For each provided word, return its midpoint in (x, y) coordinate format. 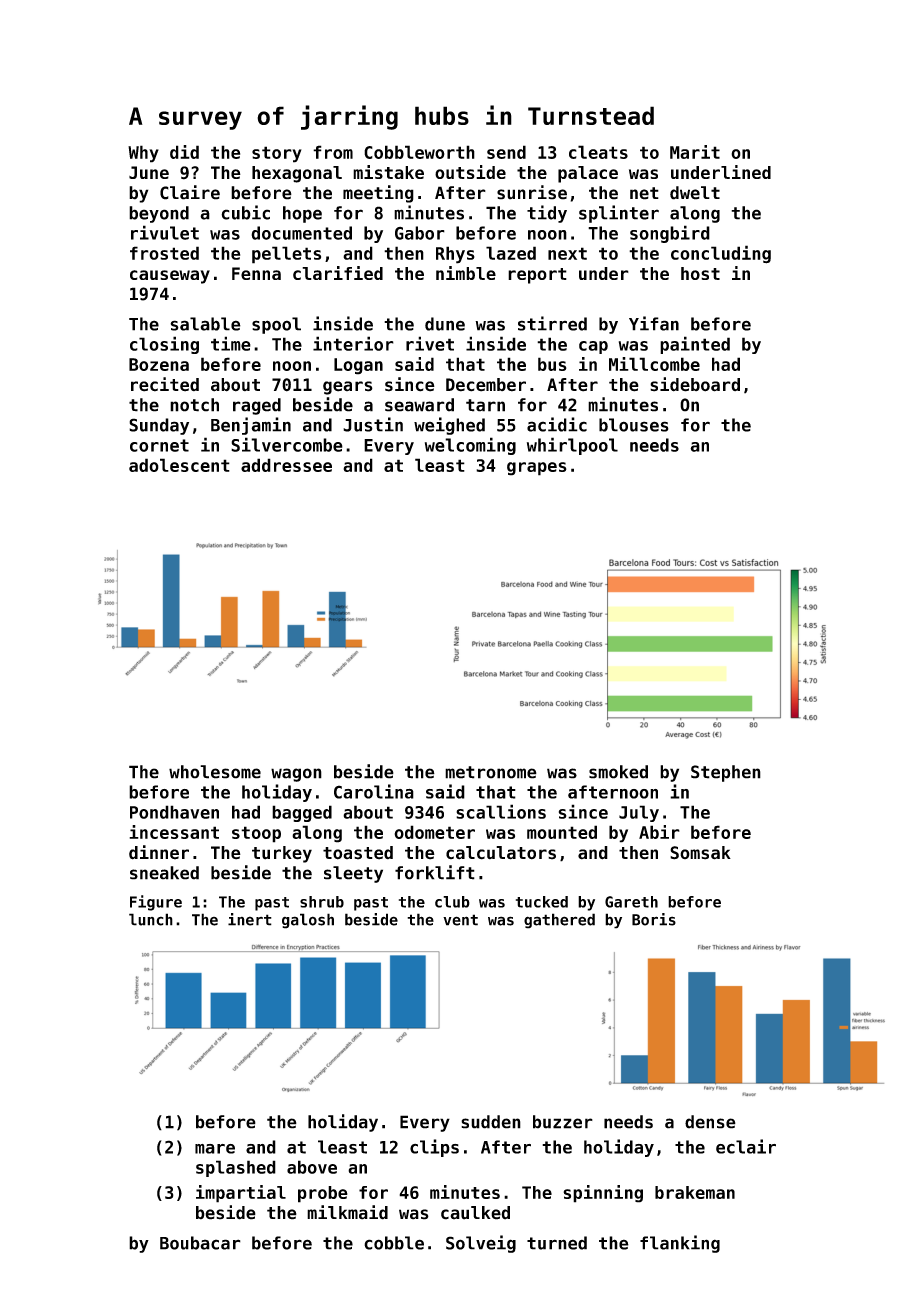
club (452, 902)
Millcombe (654, 364)
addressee (286, 465)
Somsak (700, 853)
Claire (190, 192)
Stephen (726, 773)
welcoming (470, 446)
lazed (511, 253)
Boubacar (200, 1243)
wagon (296, 775)
